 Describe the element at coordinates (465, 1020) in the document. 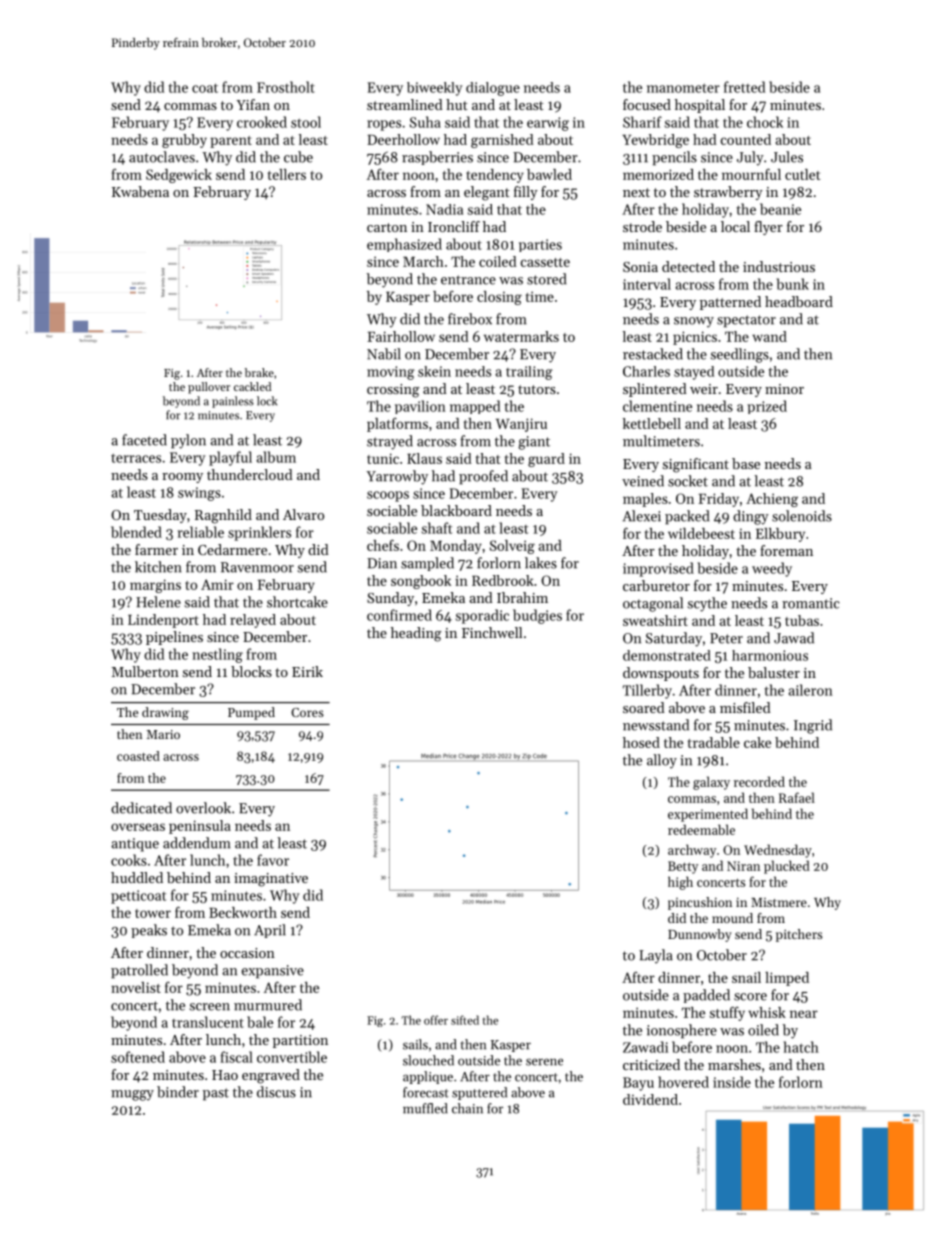

I see `sifted` at that location.
